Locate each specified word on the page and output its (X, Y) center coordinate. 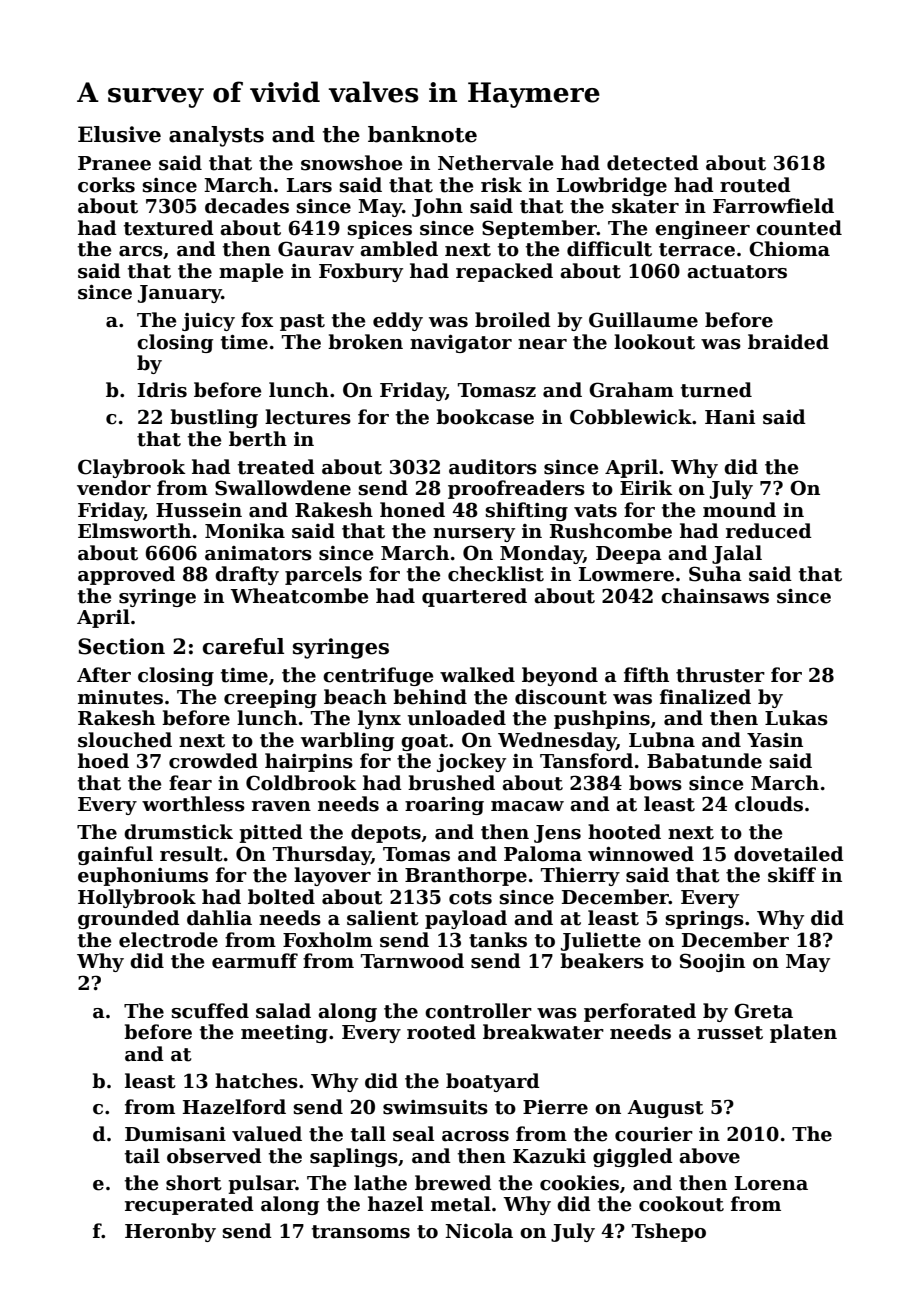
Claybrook (132, 468)
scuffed (210, 1011)
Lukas (796, 718)
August (665, 1109)
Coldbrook (301, 783)
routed (755, 185)
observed (214, 1156)
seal (413, 1134)
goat (424, 742)
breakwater (543, 1032)
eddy (398, 321)
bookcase (485, 417)
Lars (309, 185)
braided (788, 342)
